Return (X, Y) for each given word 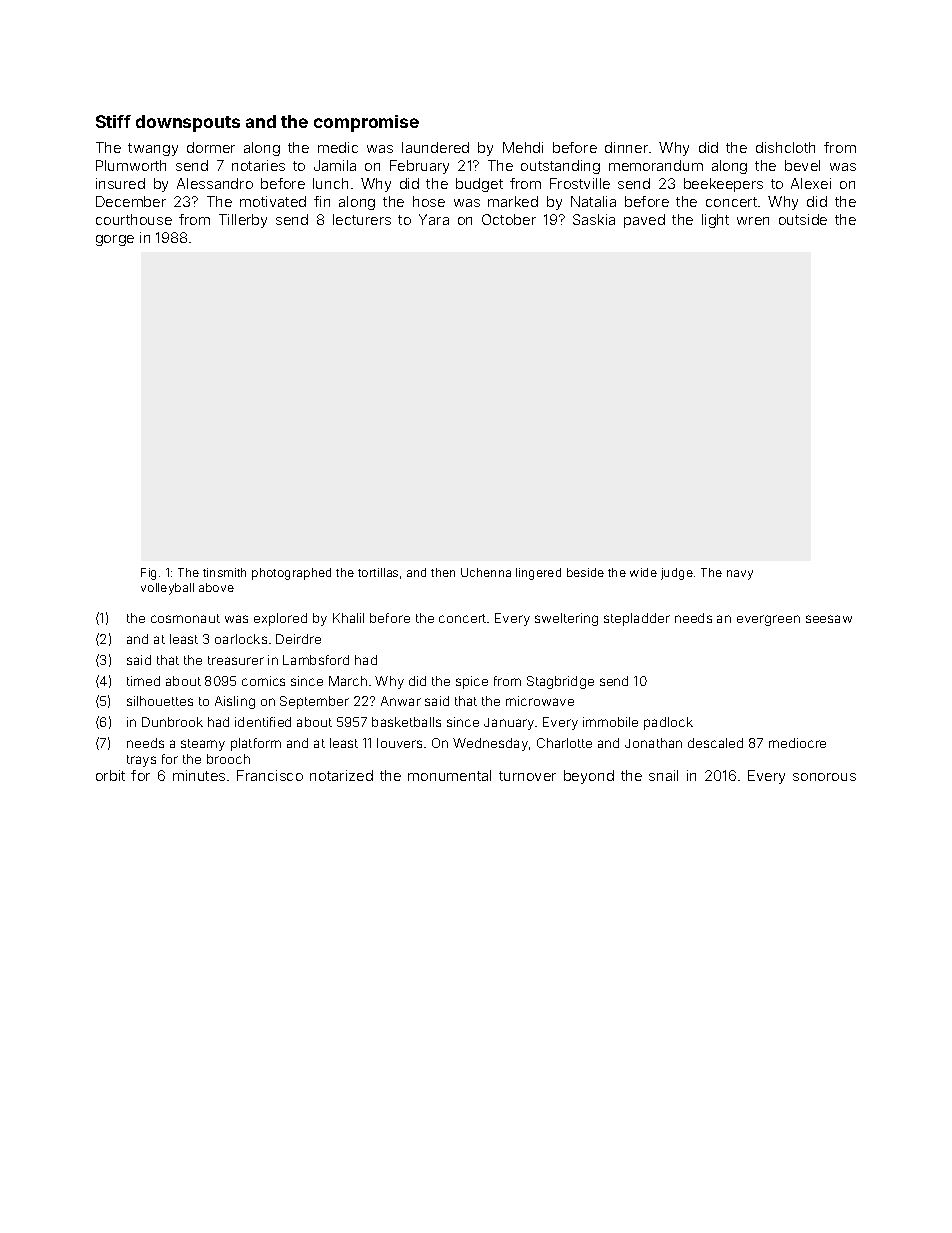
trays (141, 761)
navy (740, 575)
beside (585, 572)
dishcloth (785, 147)
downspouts (188, 123)
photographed (291, 574)
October (509, 219)
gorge (115, 240)
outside (803, 219)
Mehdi (523, 147)
